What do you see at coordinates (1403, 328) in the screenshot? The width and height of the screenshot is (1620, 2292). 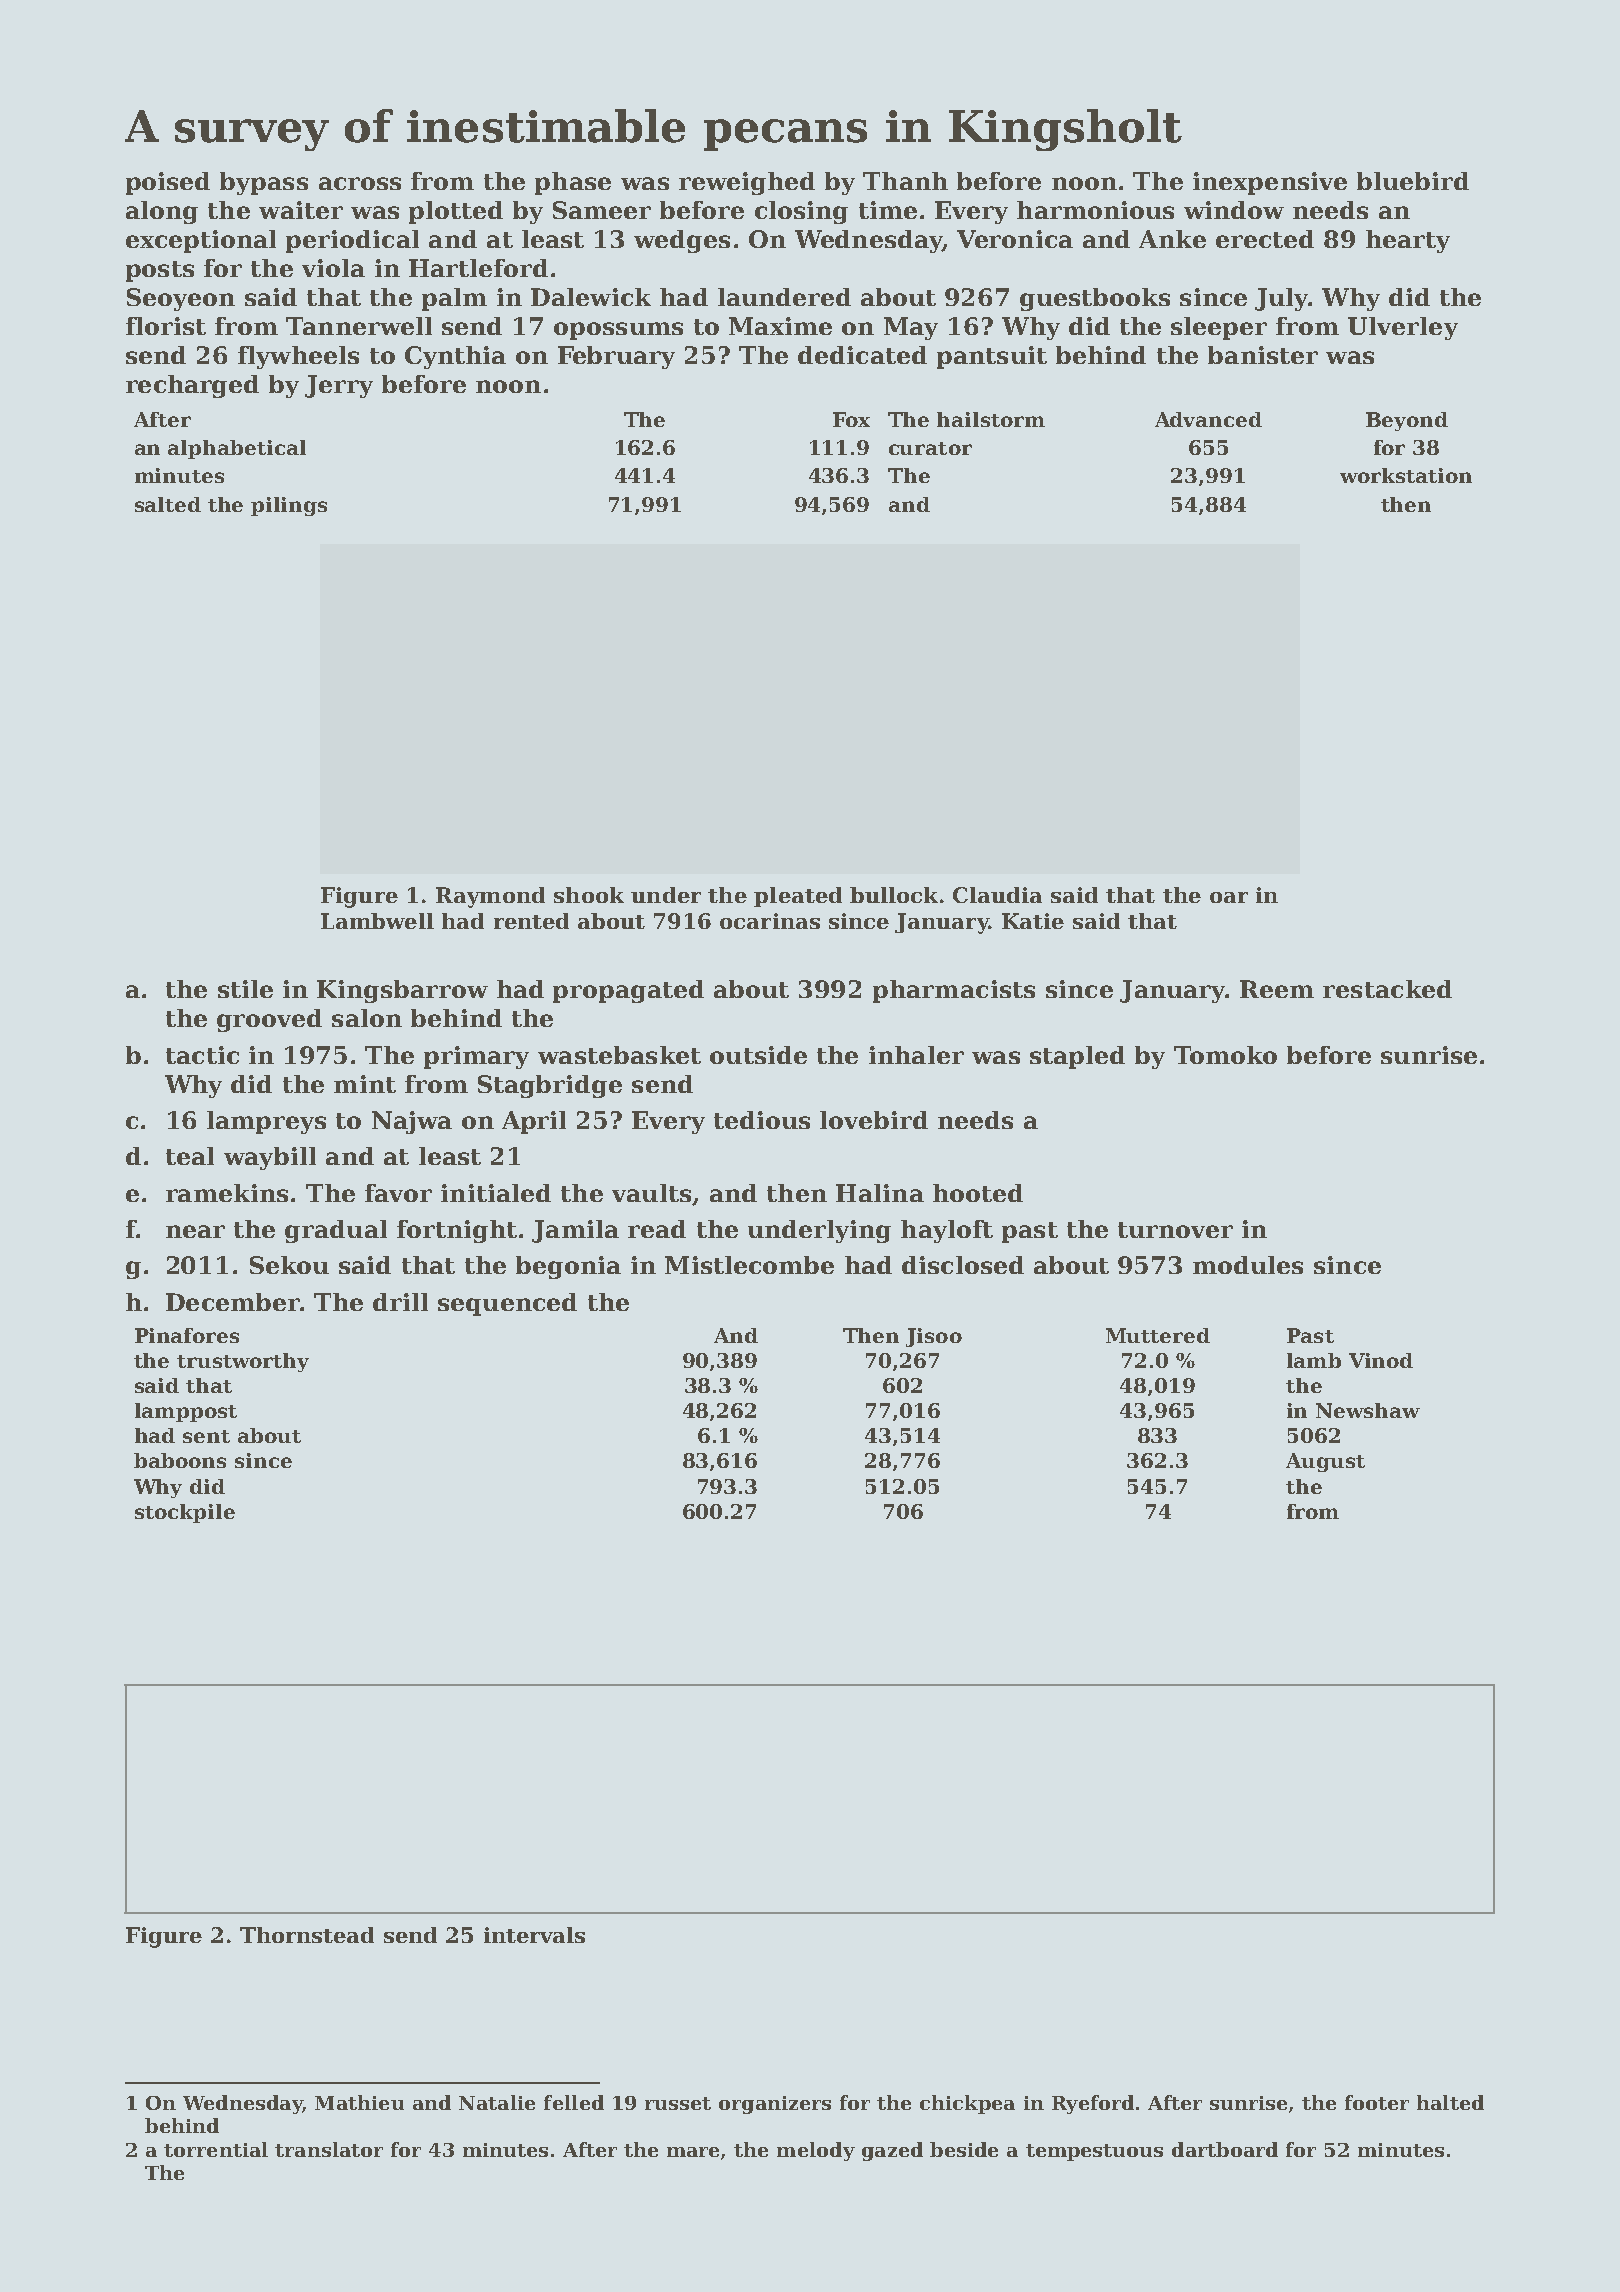 I see `Ulverley` at bounding box center [1403, 328].
